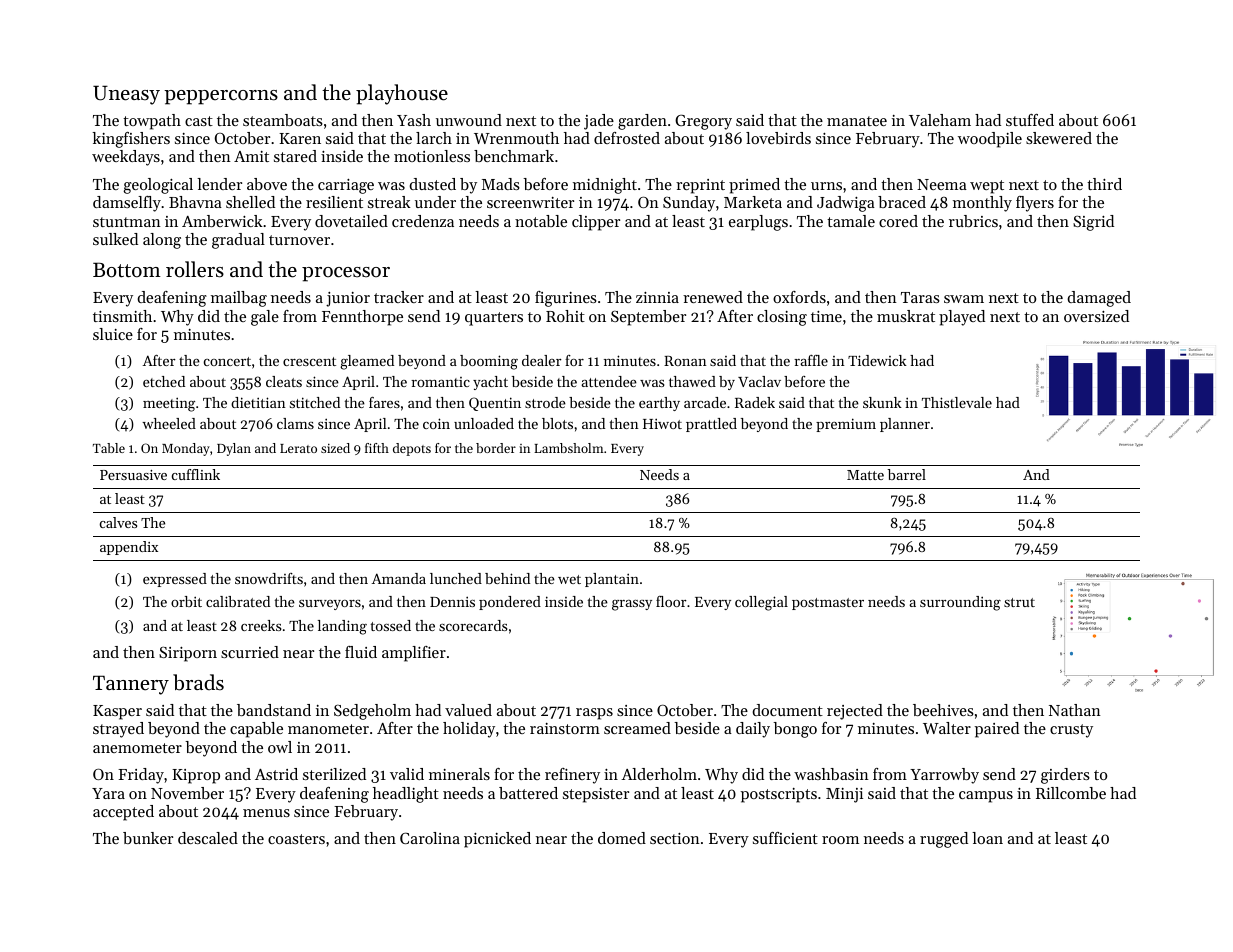 The width and height of the screenshot is (1233, 952). I want to click on rainstorm, so click(565, 728).
